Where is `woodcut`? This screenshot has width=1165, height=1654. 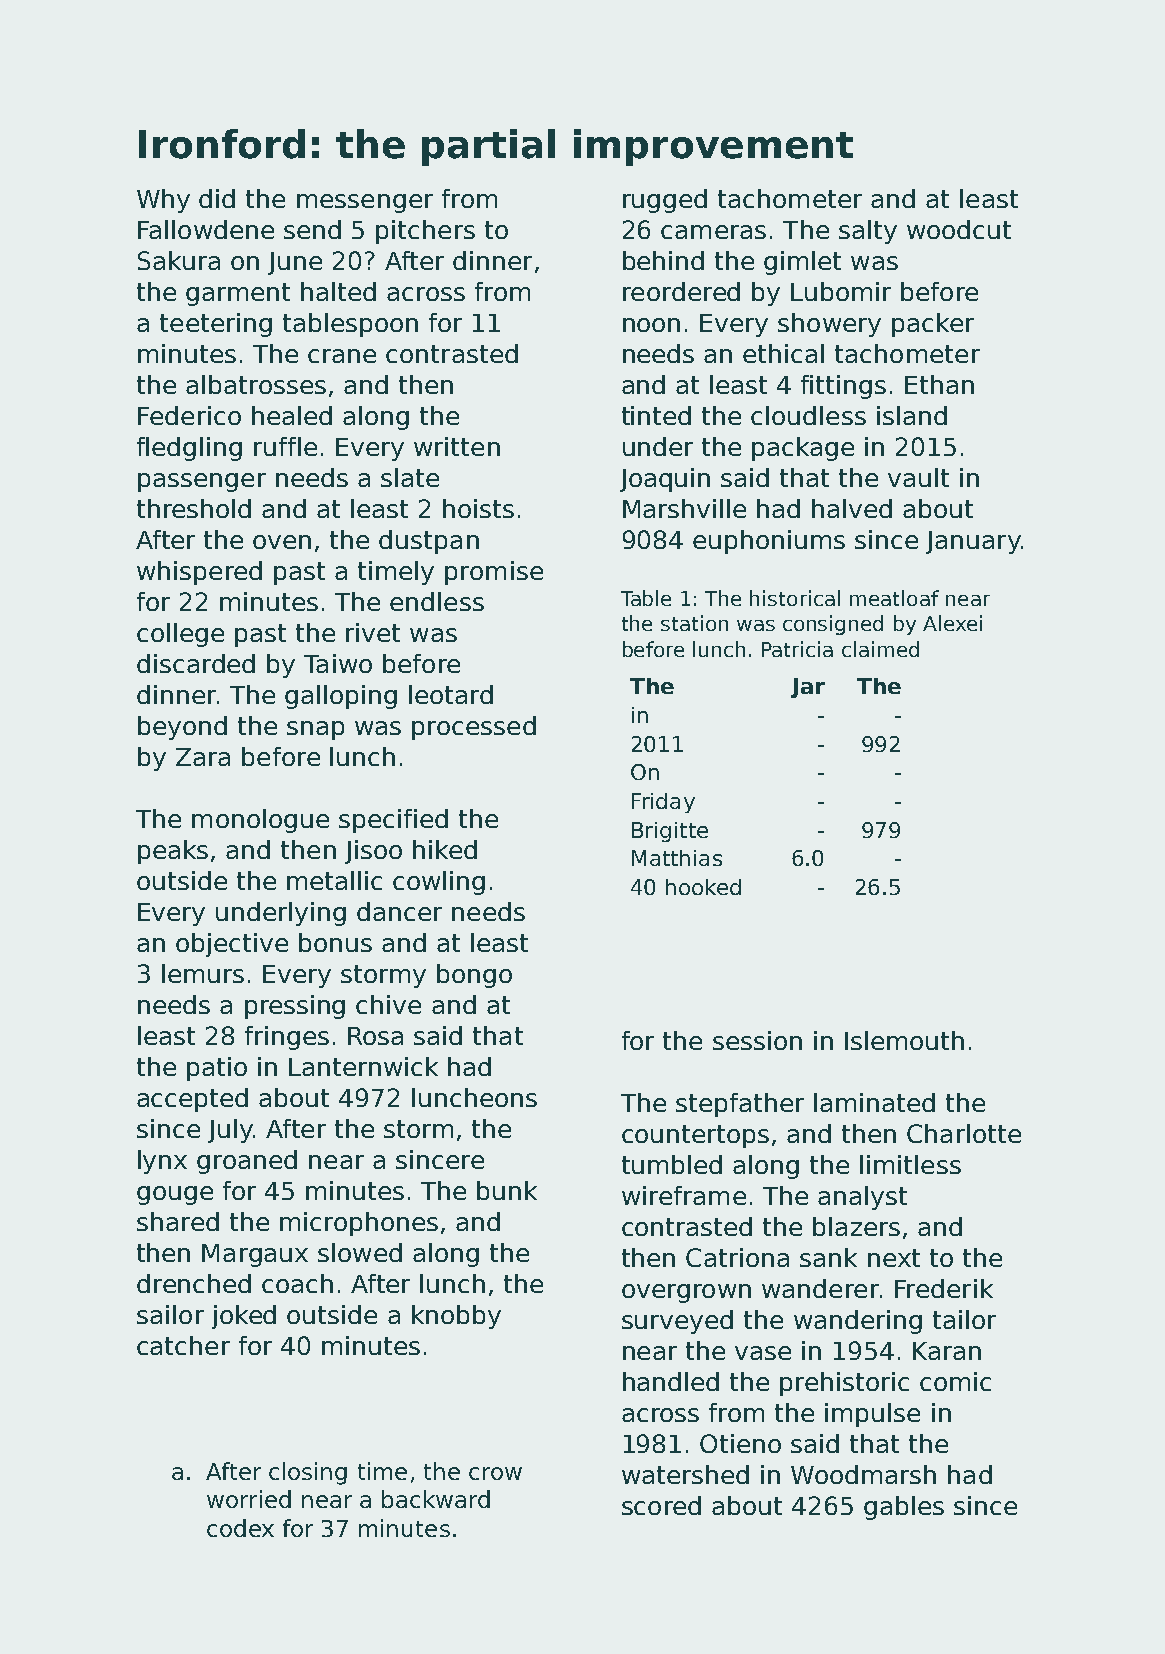
woodcut is located at coordinates (959, 229).
